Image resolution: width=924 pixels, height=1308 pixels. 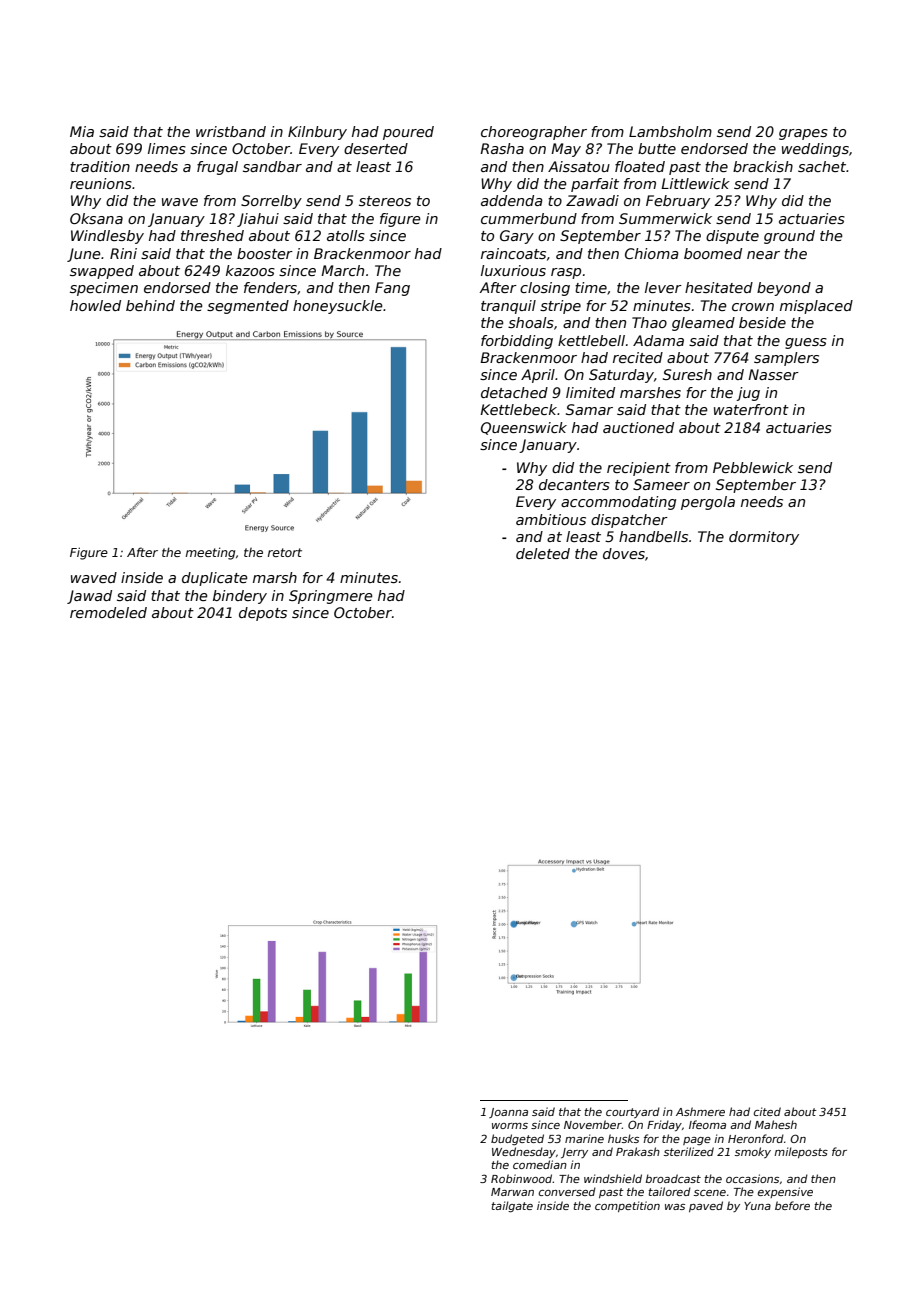 I want to click on deserted, so click(x=376, y=148).
